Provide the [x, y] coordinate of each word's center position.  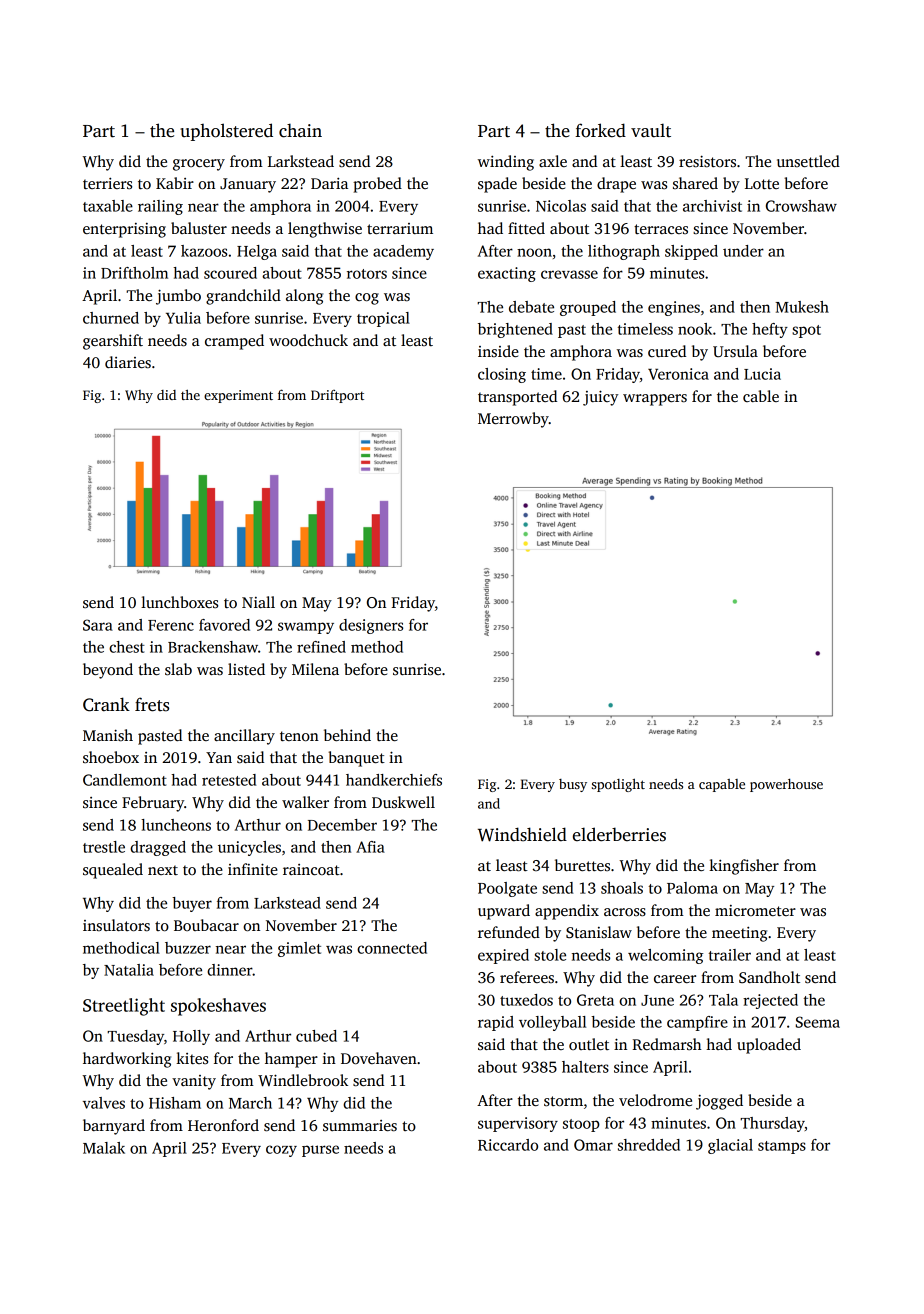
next [163, 870]
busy [573, 785]
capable [722, 785]
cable [761, 396]
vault [651, 130]
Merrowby [513, 420]
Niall [258, 602]
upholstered [226, 132]
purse [320, 1151]
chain [300, 130]
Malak [104, 1148]
